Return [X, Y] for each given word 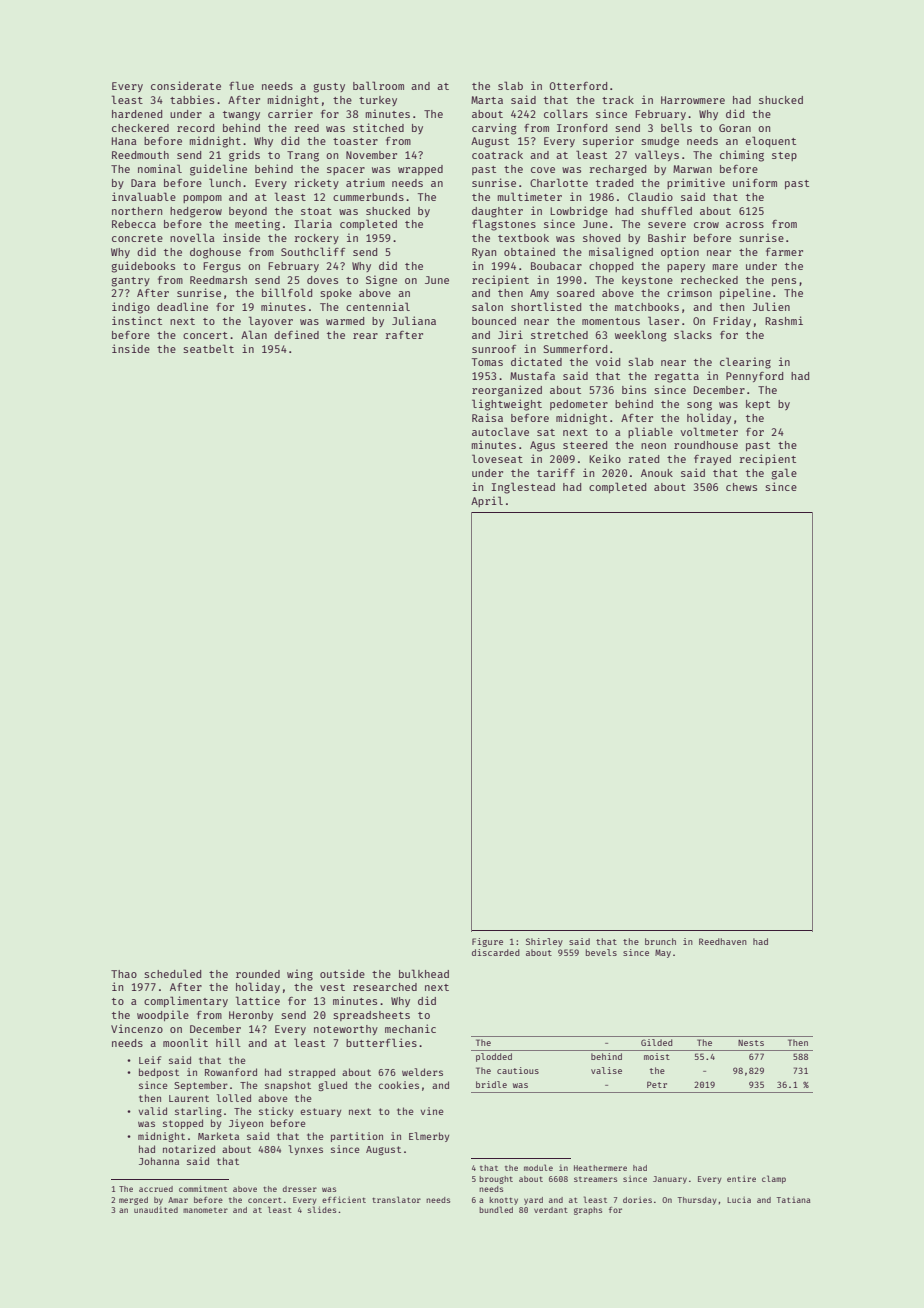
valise [606, 1070]
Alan [254, 334]
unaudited [156, 1209]
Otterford [578, 86]
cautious [518, 1070]
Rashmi [784, 320]
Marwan [692, 169]
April [487, 501]
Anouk [657, 473]
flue [241, 85]
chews [741, 487]
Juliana [414, 320]
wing [300, 975]
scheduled [172, 973]
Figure [487, 942]
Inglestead [523, 488]
